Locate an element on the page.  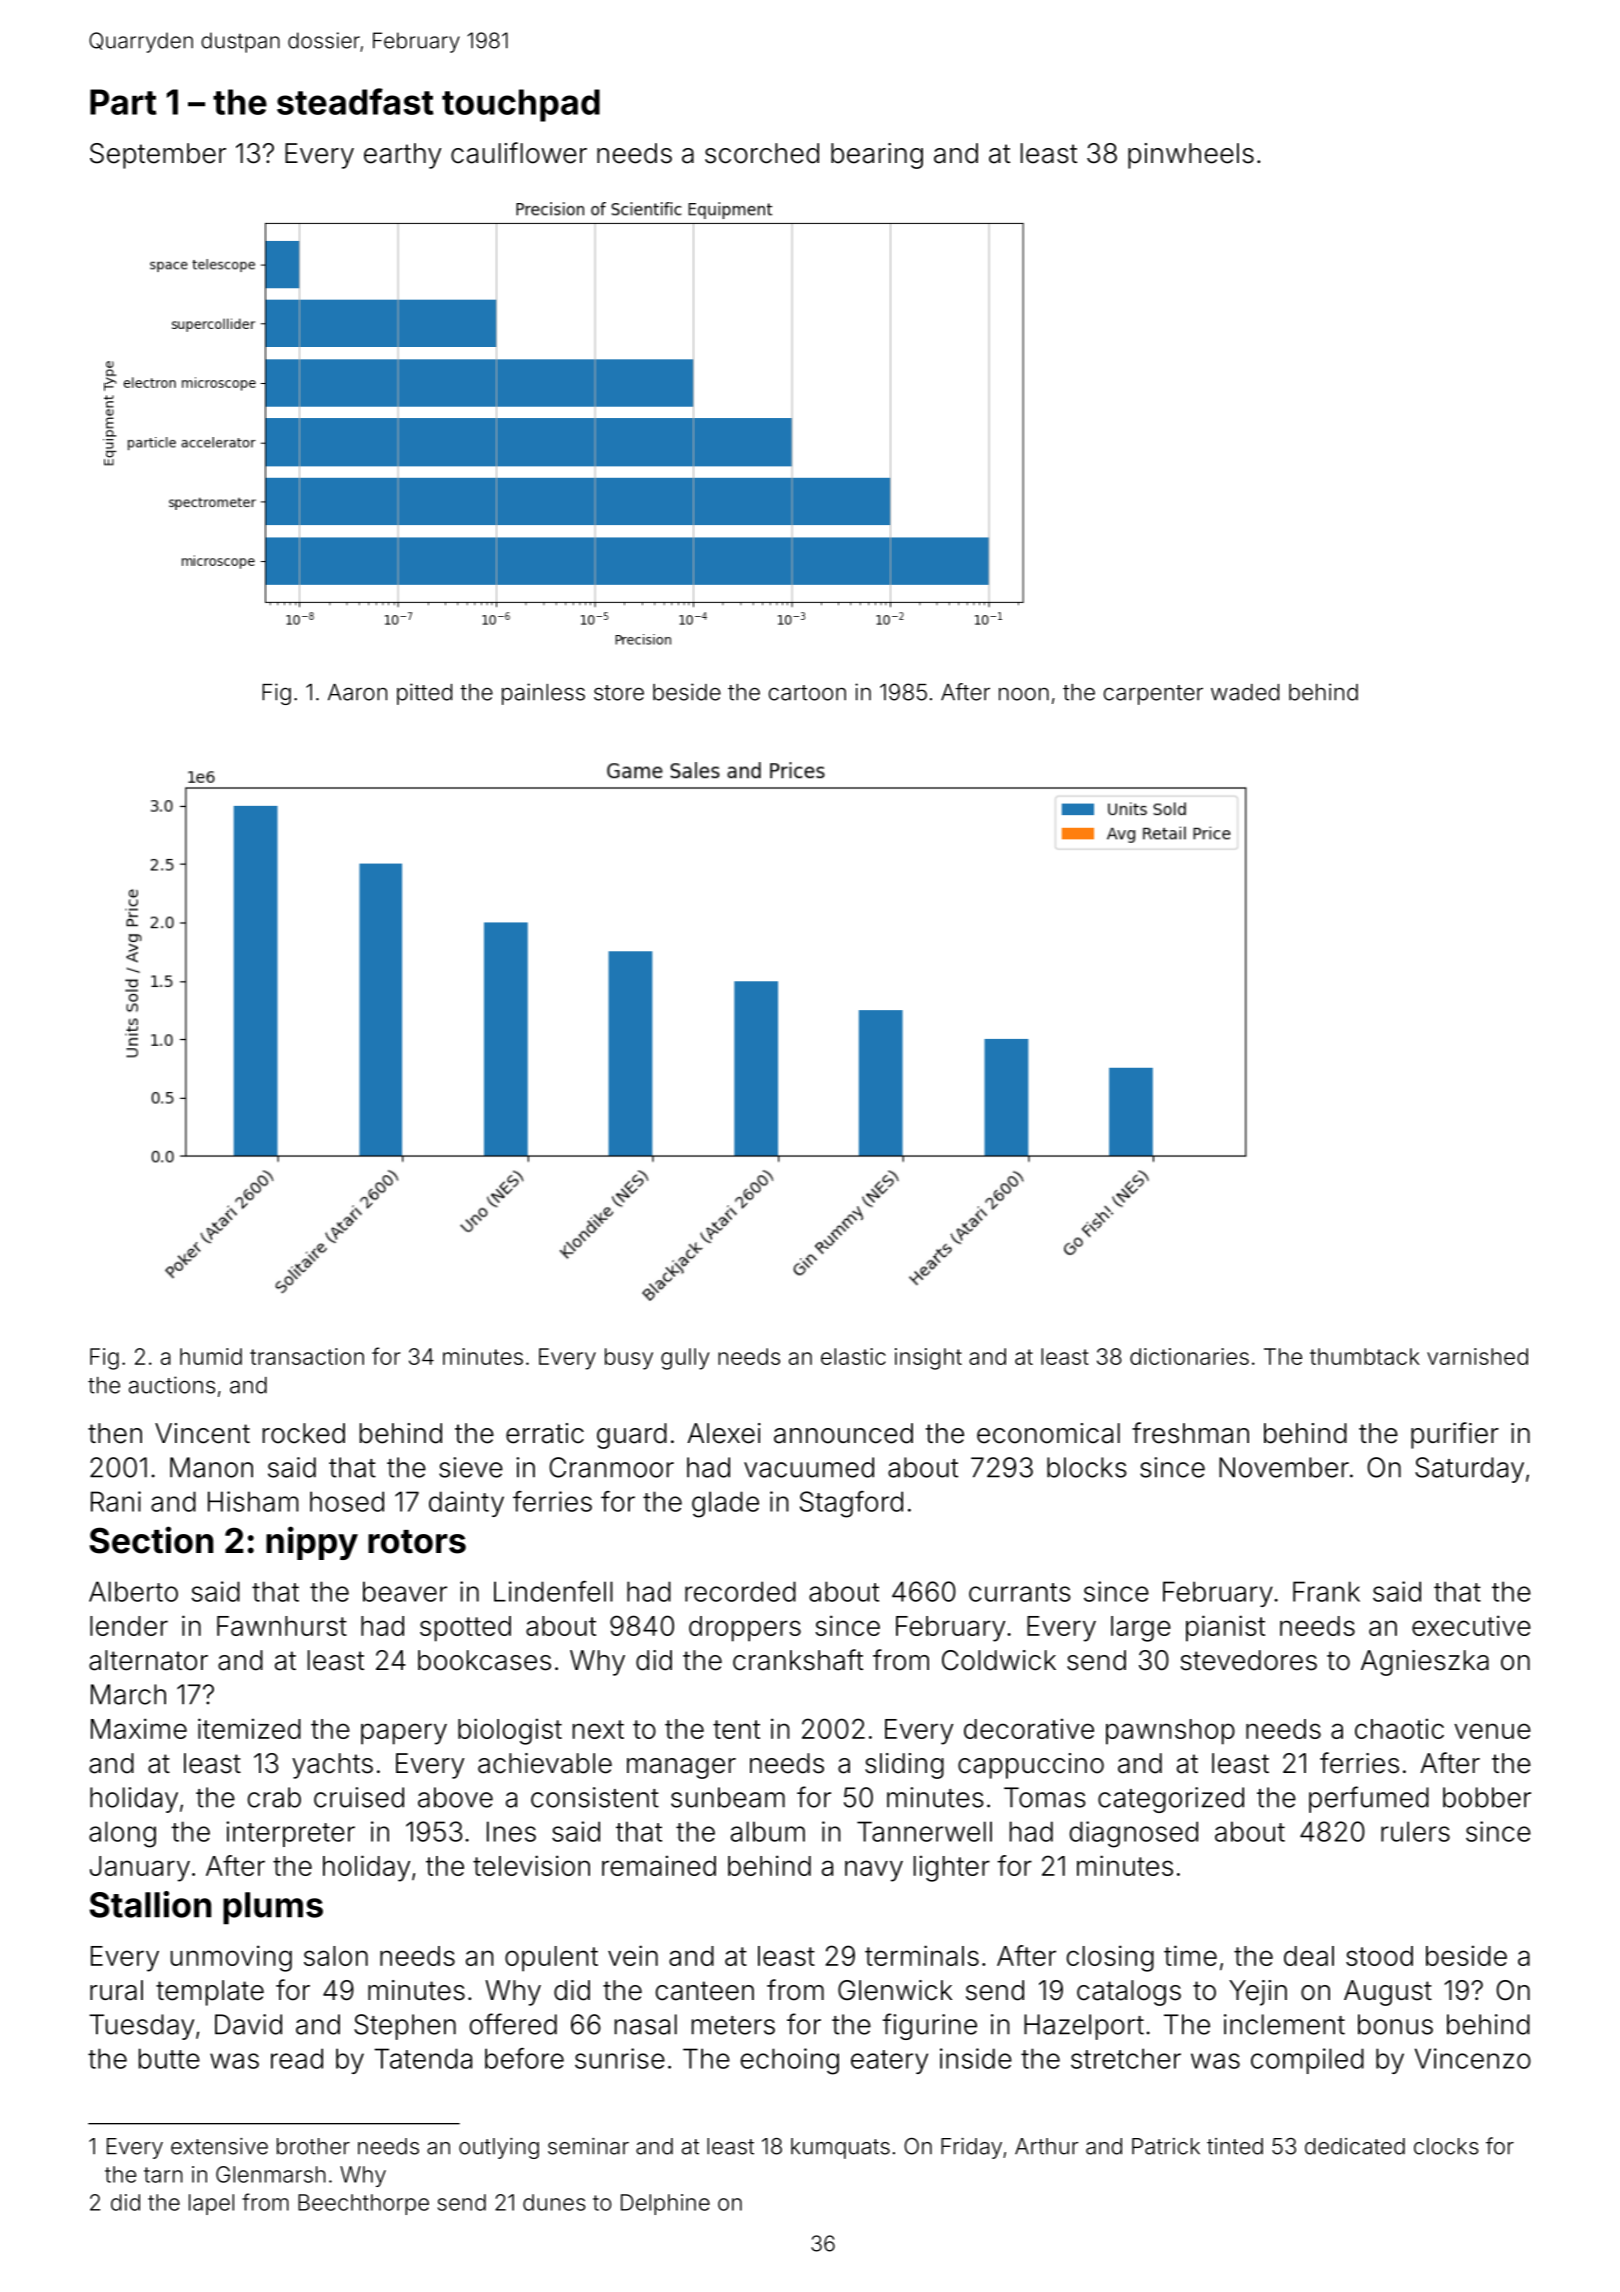
pianist is located at coordinates (1225, 1628).
